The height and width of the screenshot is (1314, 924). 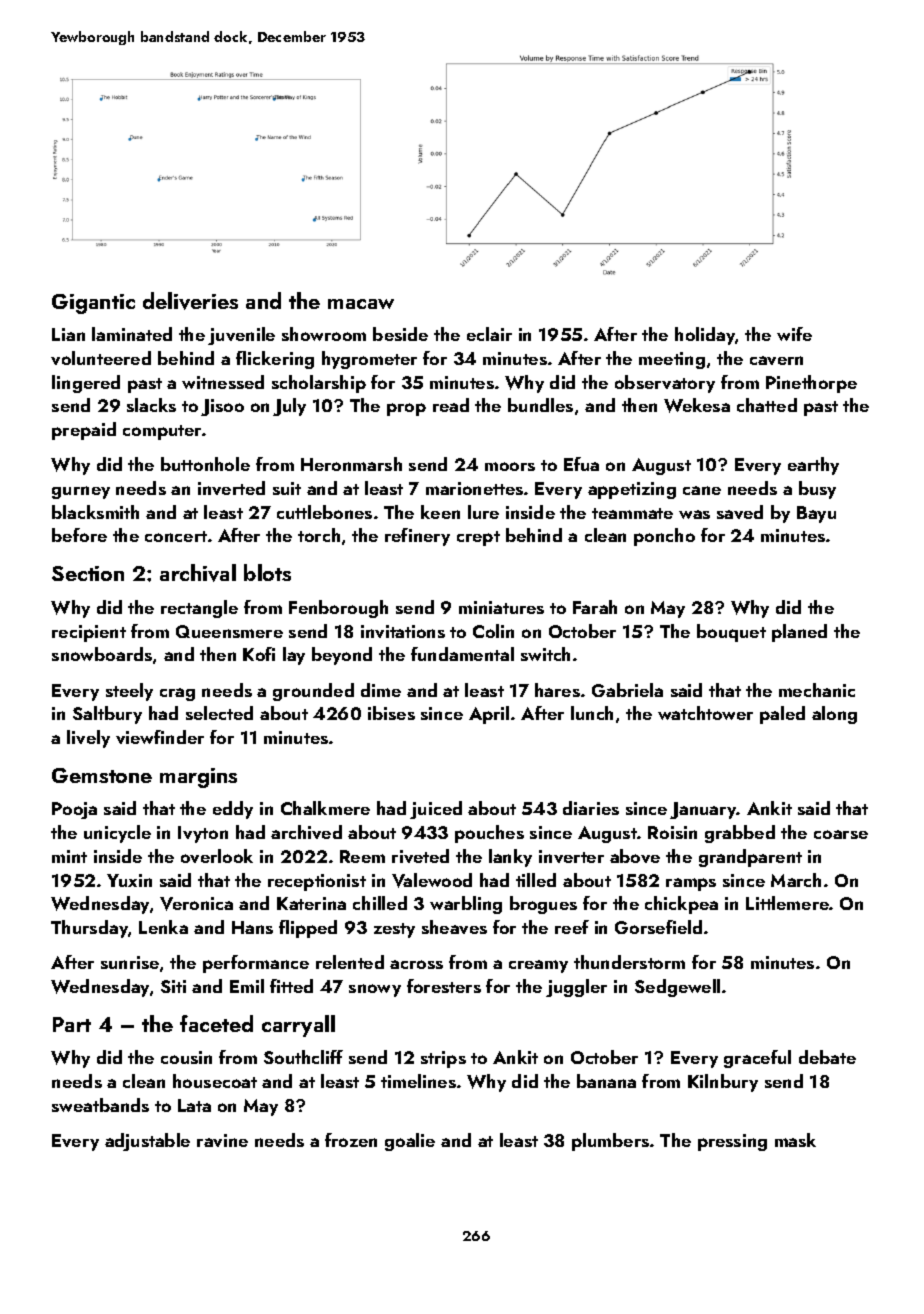 I want to click on ravine, so click(x=222, y=1140).
